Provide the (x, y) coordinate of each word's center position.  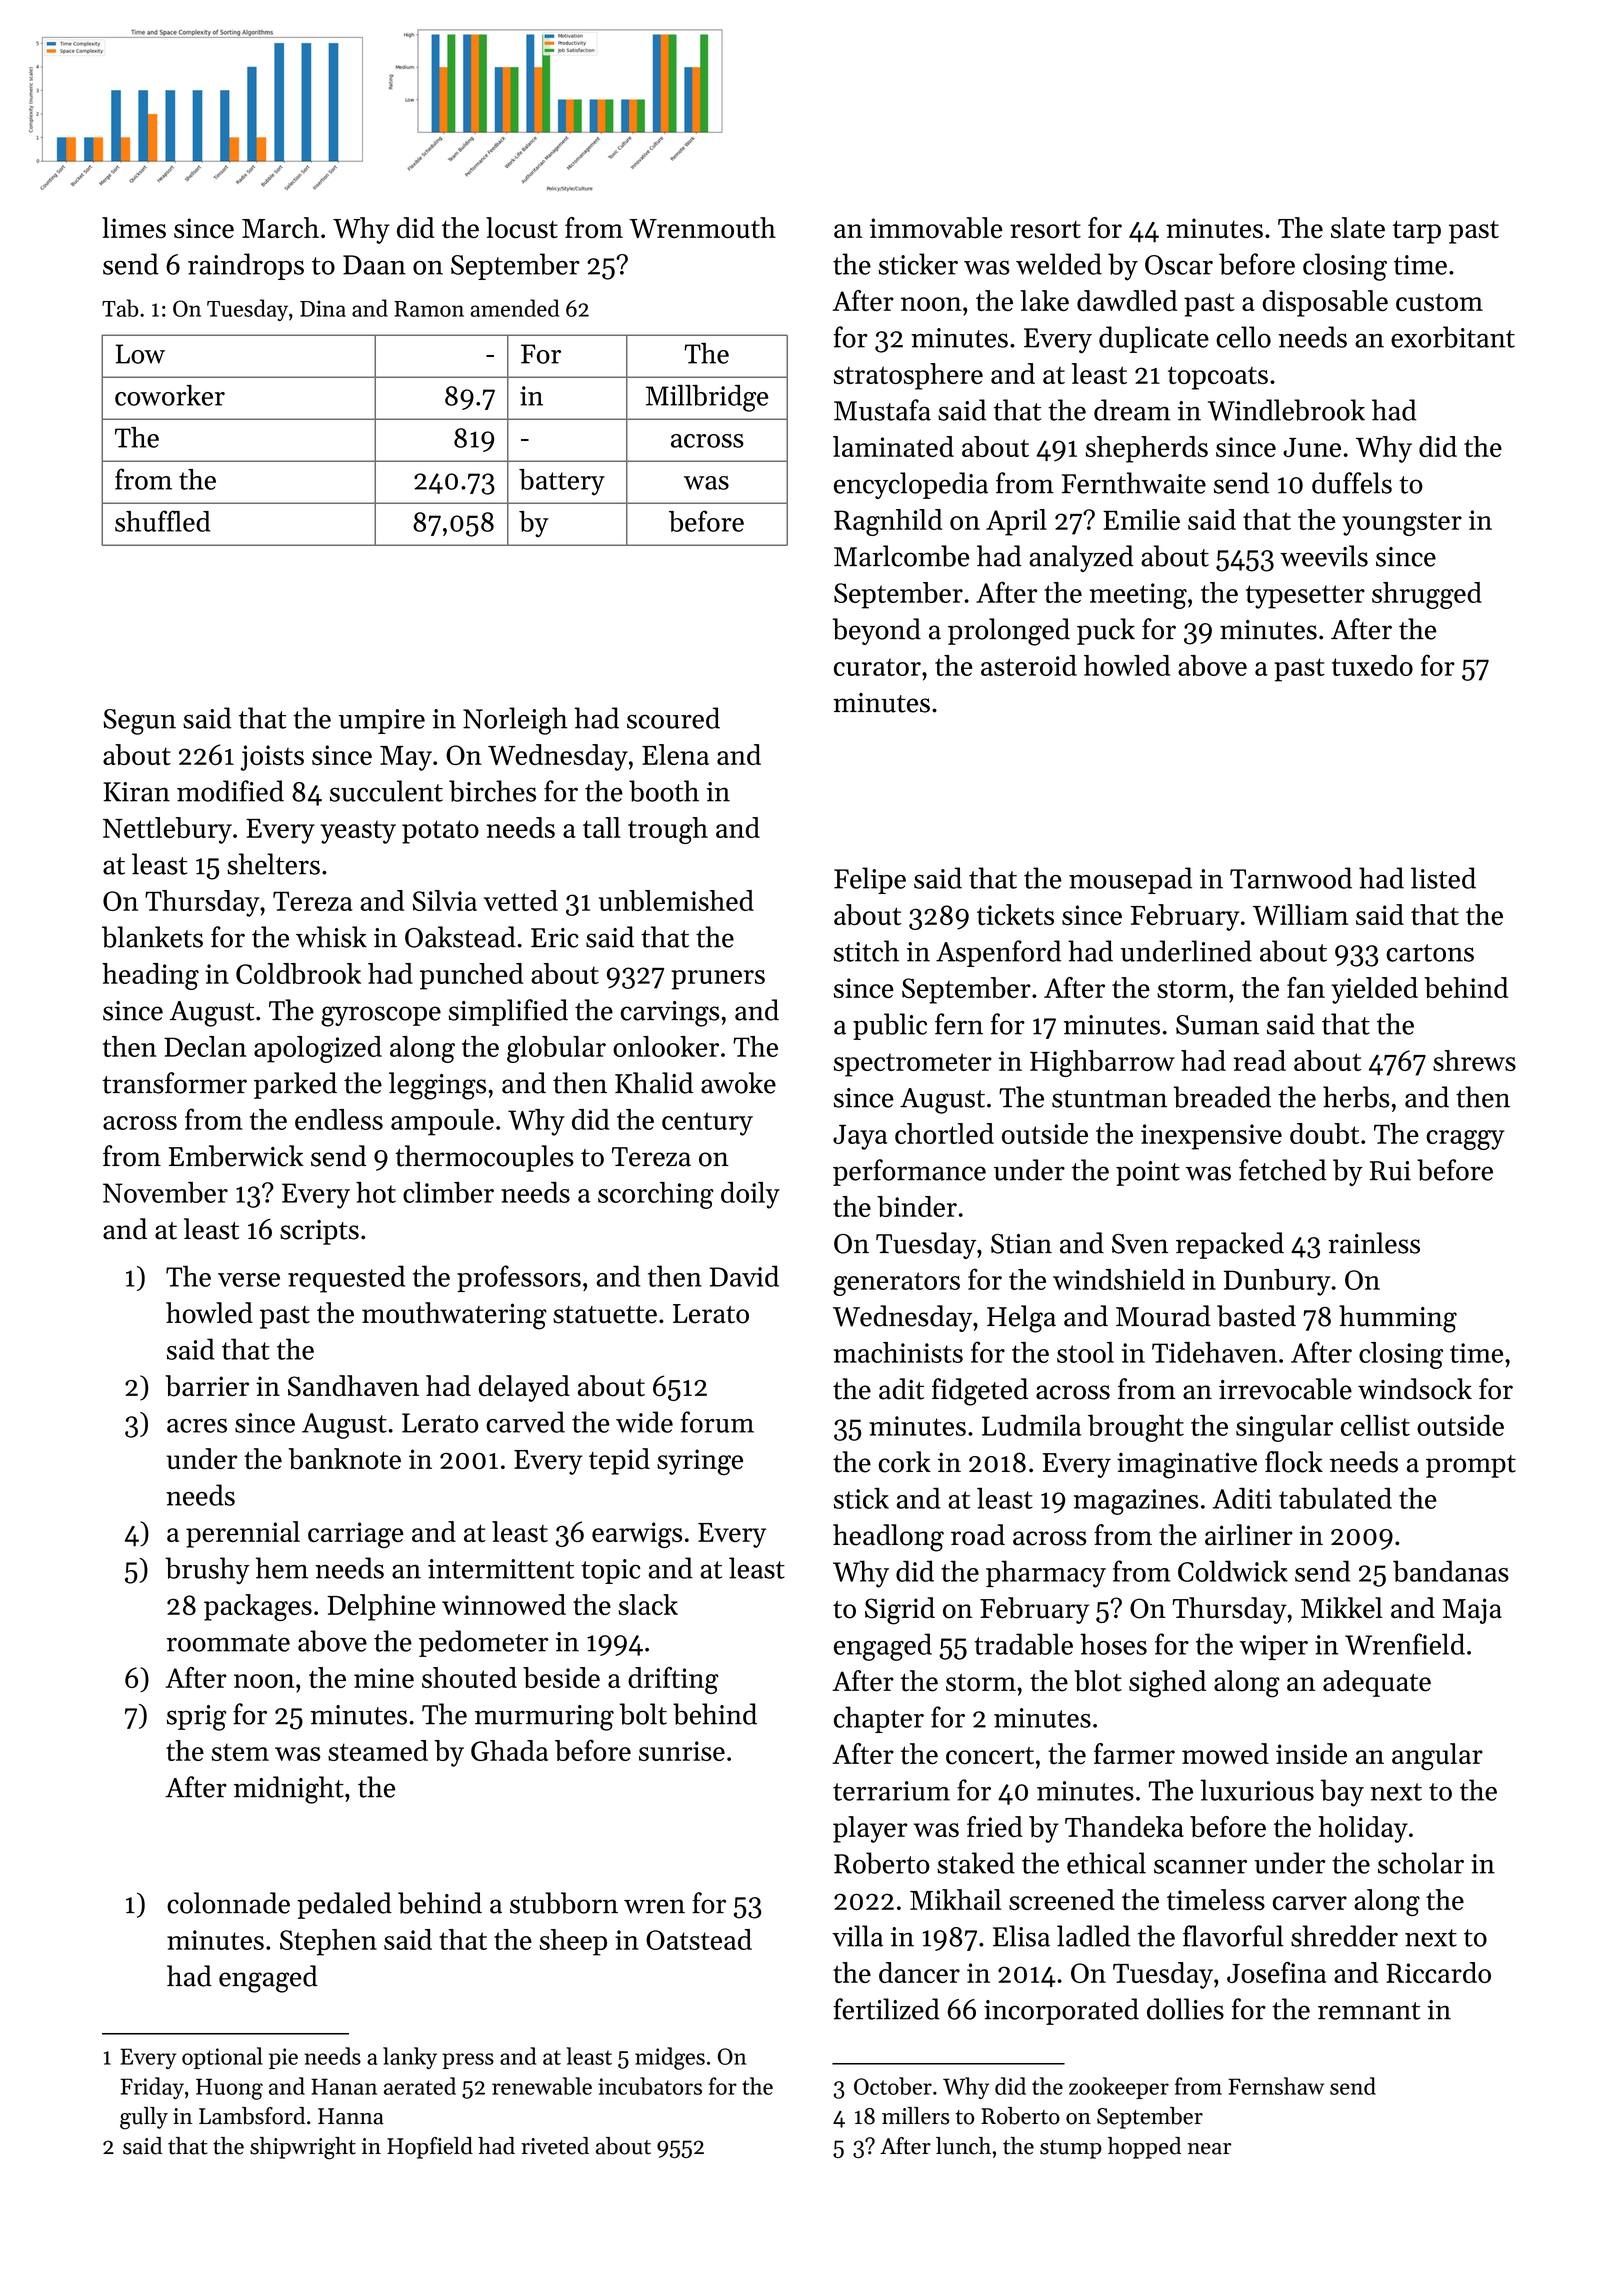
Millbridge (707, 398)
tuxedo (1372, 665)
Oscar (1179, 265)
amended (514, 308)
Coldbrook (298, 973)
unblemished (676, 900)
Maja (1472, 1611)
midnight (289, 1790)
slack (648, 1604)
